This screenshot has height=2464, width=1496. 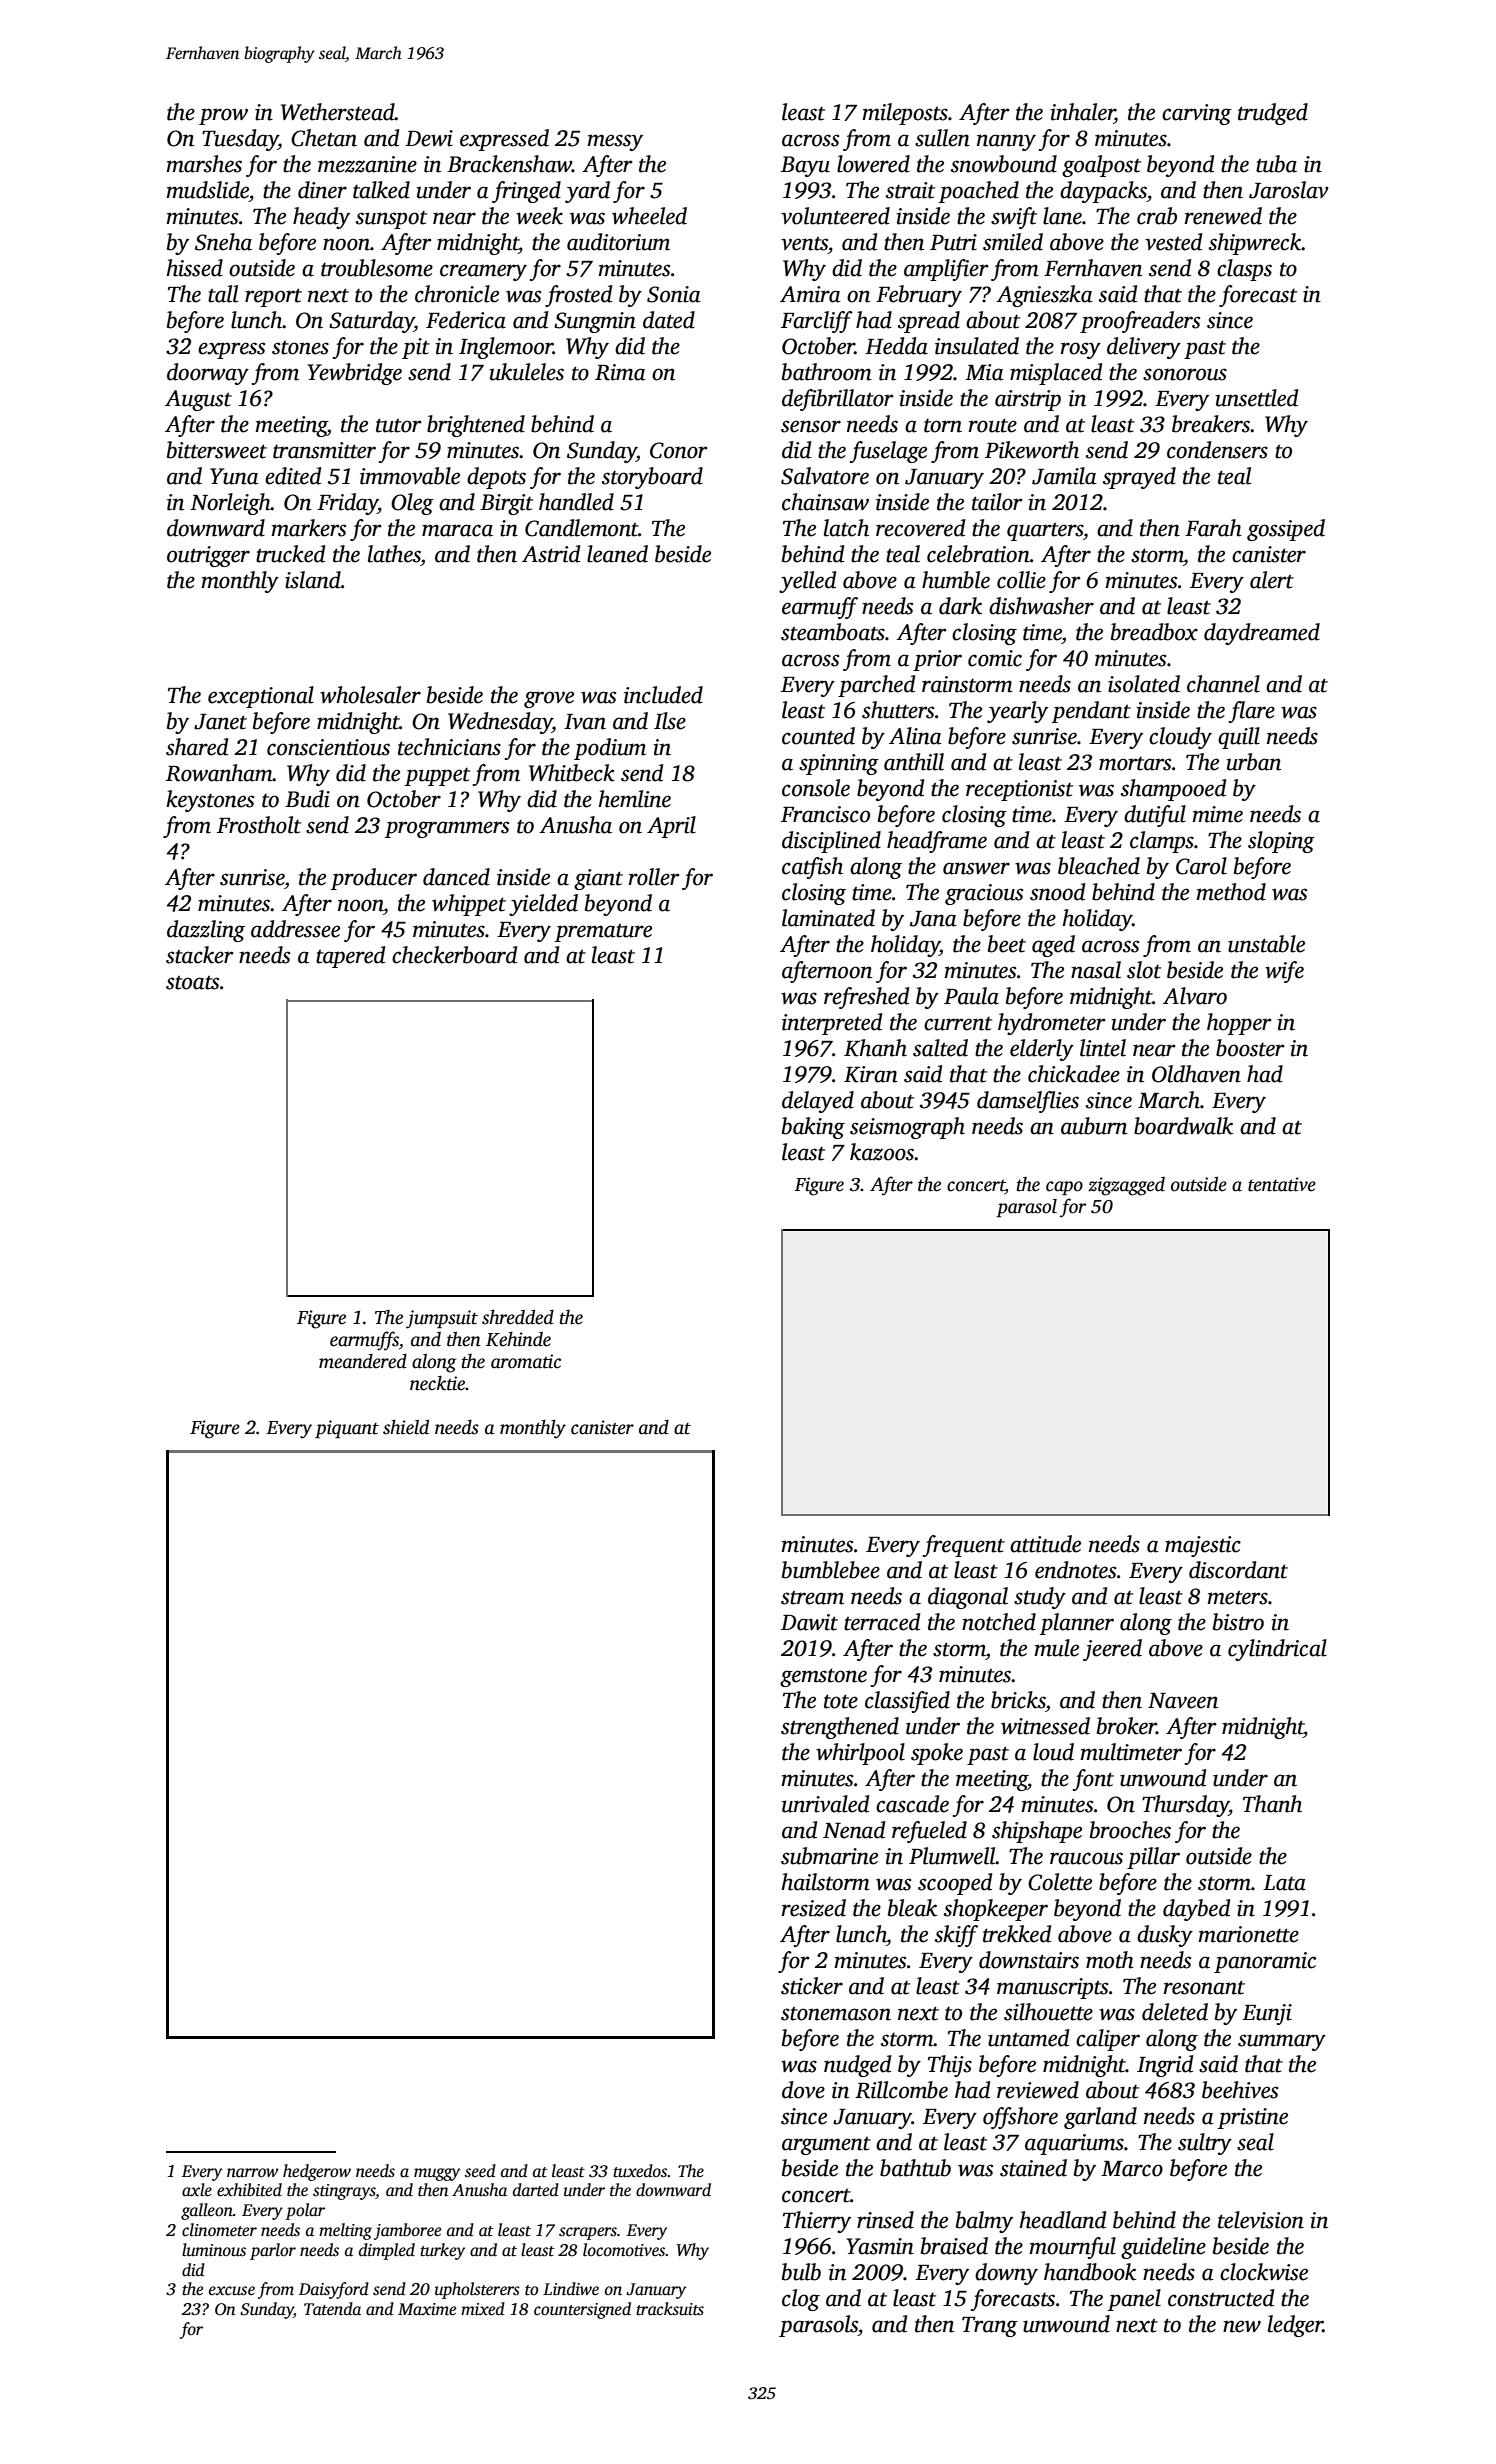 What do you see at coordinates (964, 1546) in the screenshot?
I see `frequent` at bounding box center [964, 1546].
